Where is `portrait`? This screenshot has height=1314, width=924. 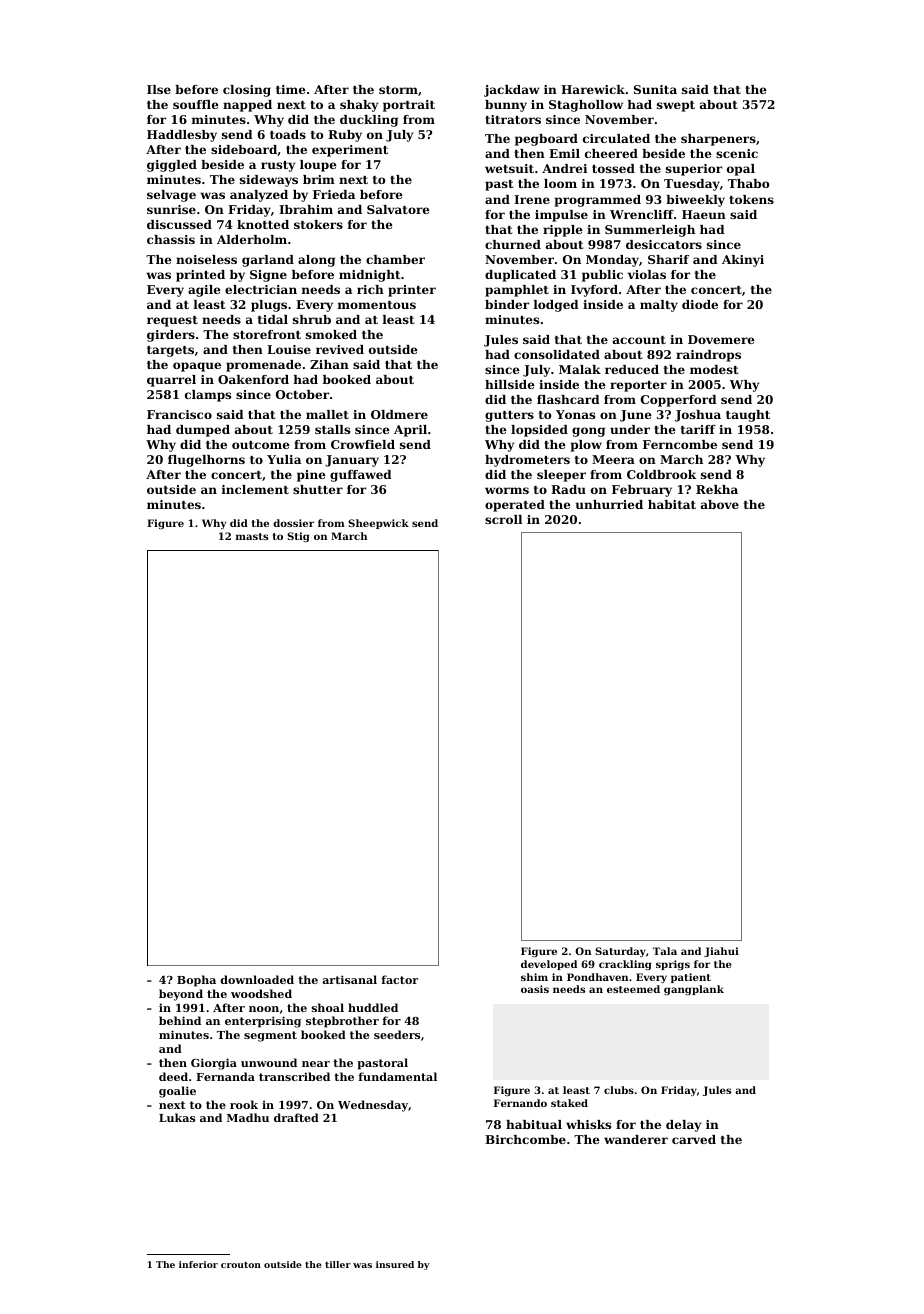 portrait is located at coordinates (409, 106).
